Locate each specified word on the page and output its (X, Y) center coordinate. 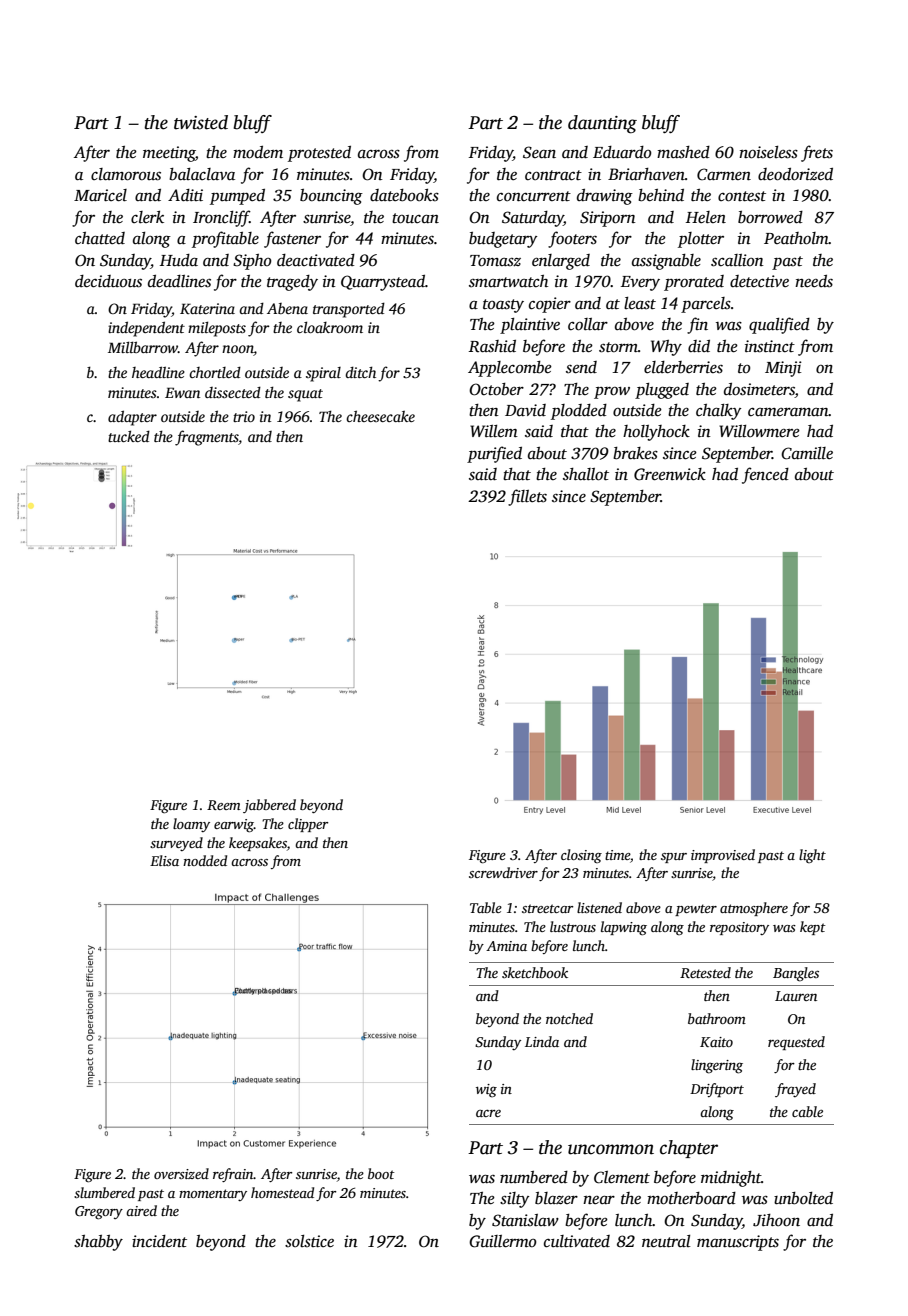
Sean (539, 152)
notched (569, 1018)
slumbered (104, 1192)
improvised (723, 856)
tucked (129, 436)
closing (581, 856)
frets (817, 153)
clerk (147, 217)
